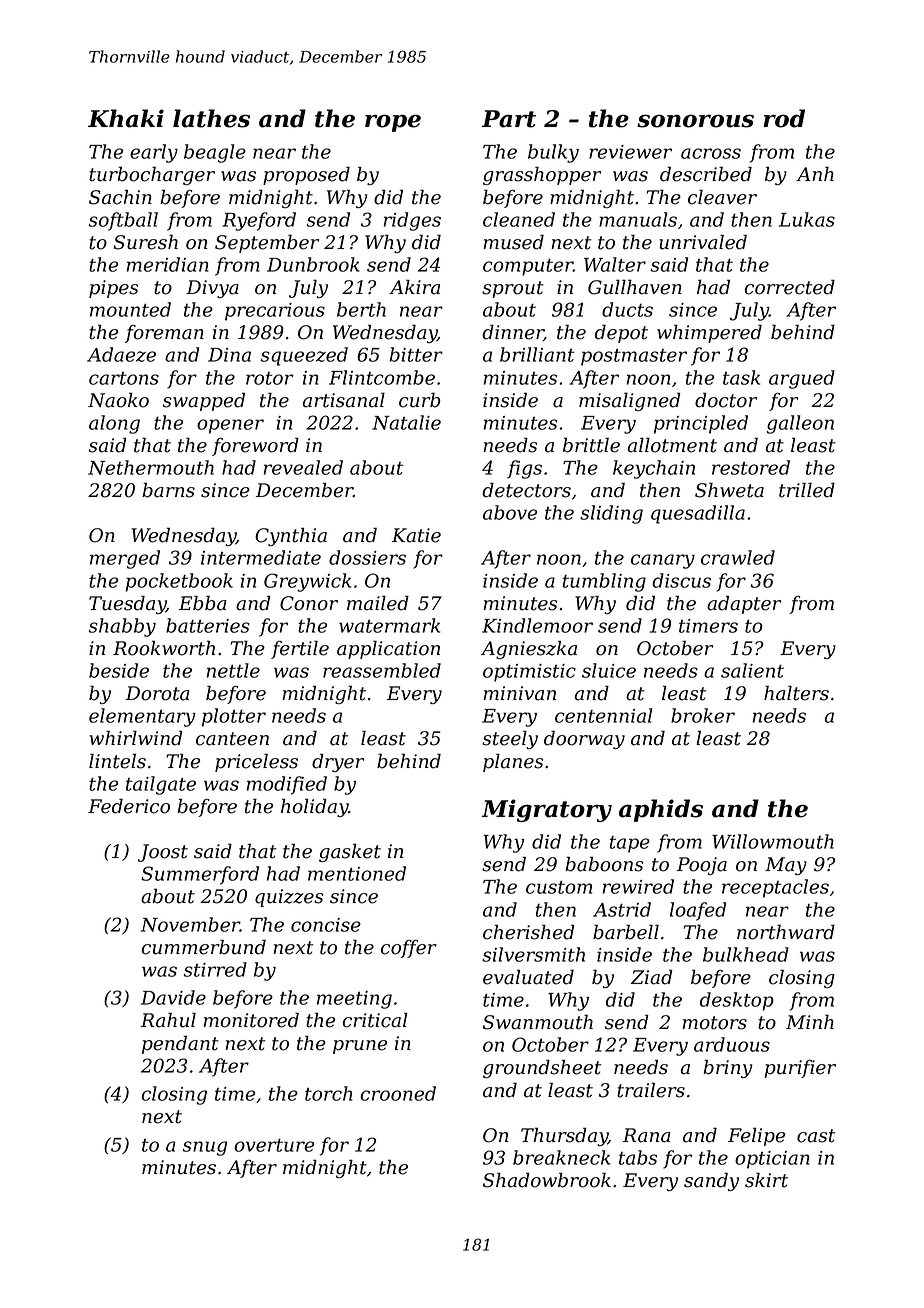 The image size is (924, 1308). I want to click on task, so click(741, 377).
